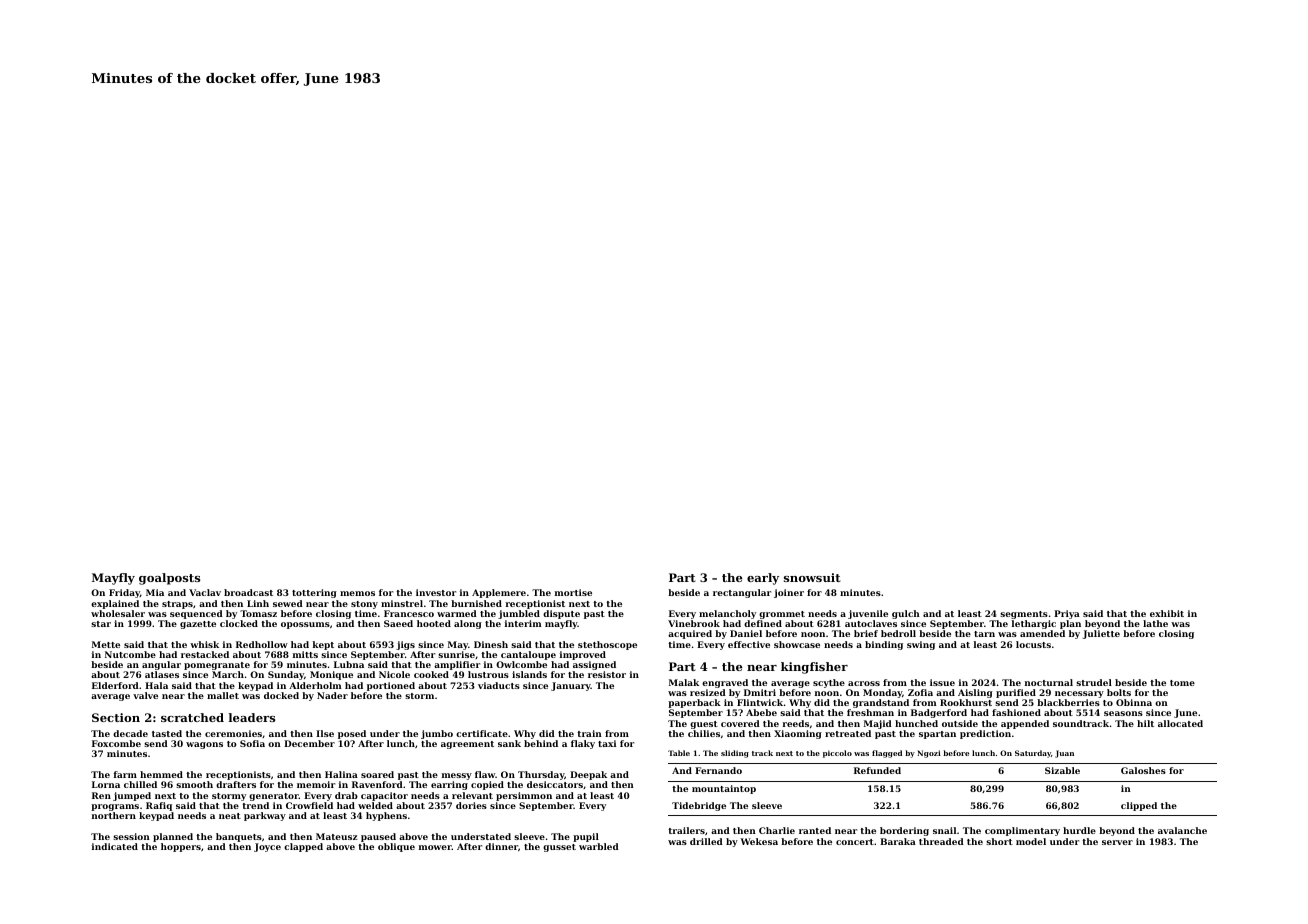  Describe the element at coordinates (812, 577) in the image. I see `snowsuit` at that location.
